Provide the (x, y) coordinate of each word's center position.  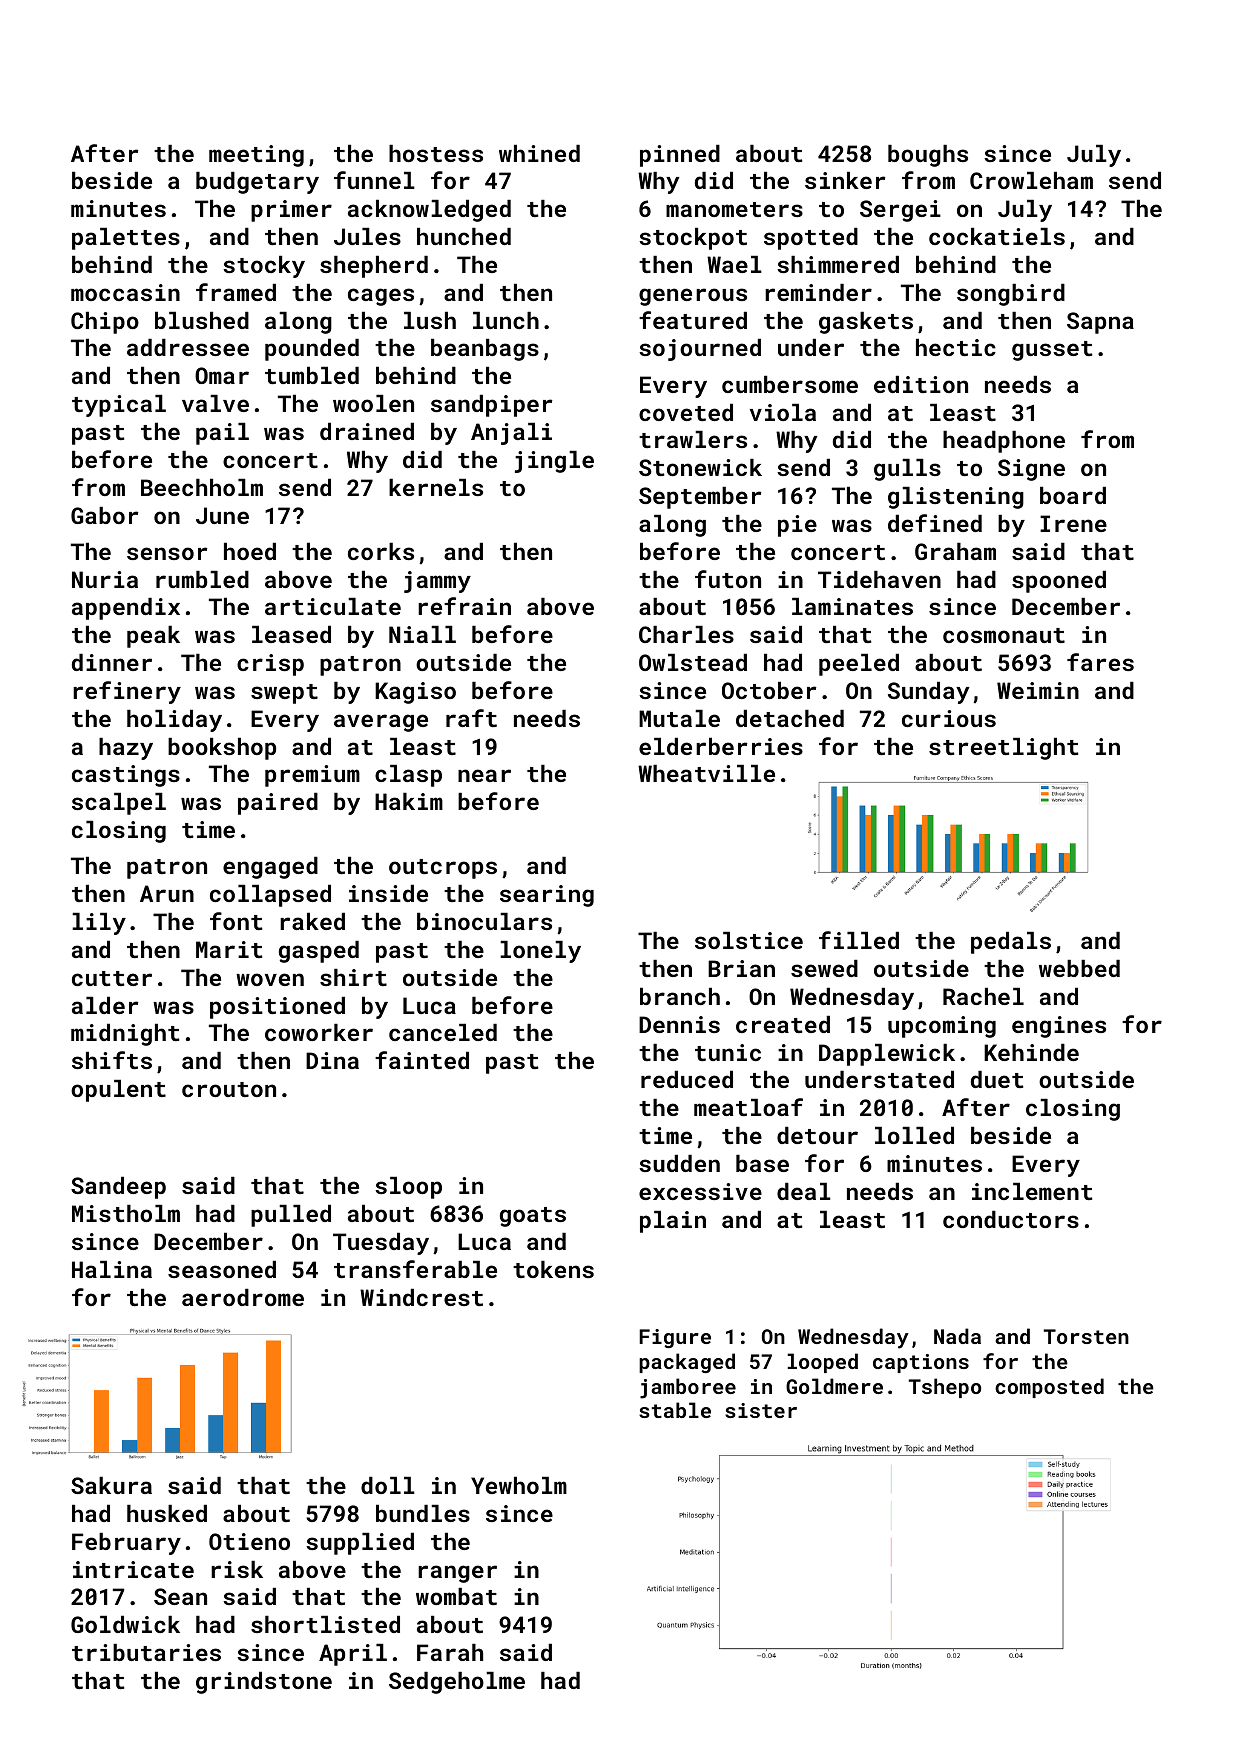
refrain (464, 606)
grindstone (264, 1683)
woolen (373, 403)
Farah (450, 1652)
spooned (1059, 582)
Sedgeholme (457, 1683)
